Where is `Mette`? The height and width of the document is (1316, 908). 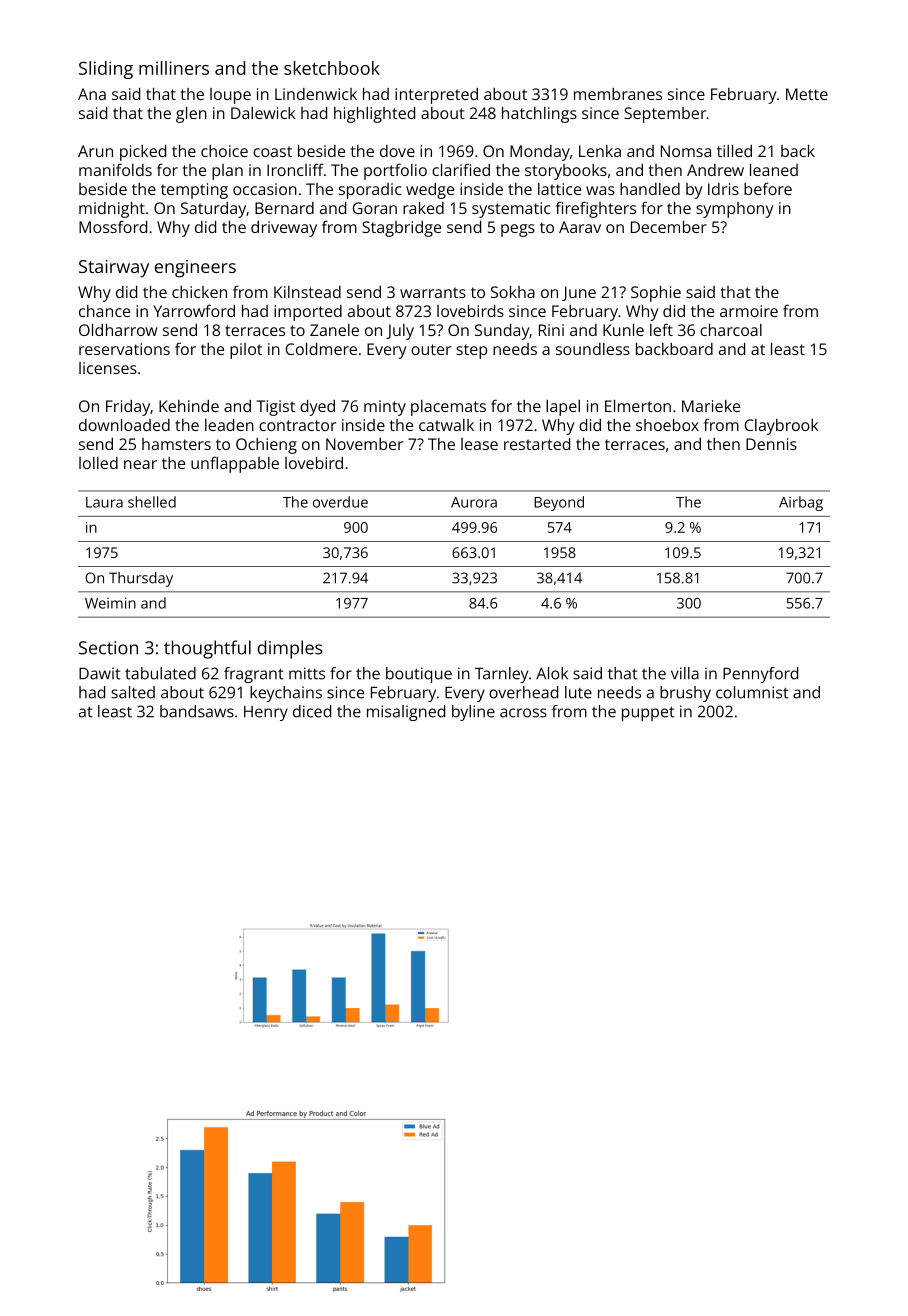
Mette is located at coordinates (807, 94).
